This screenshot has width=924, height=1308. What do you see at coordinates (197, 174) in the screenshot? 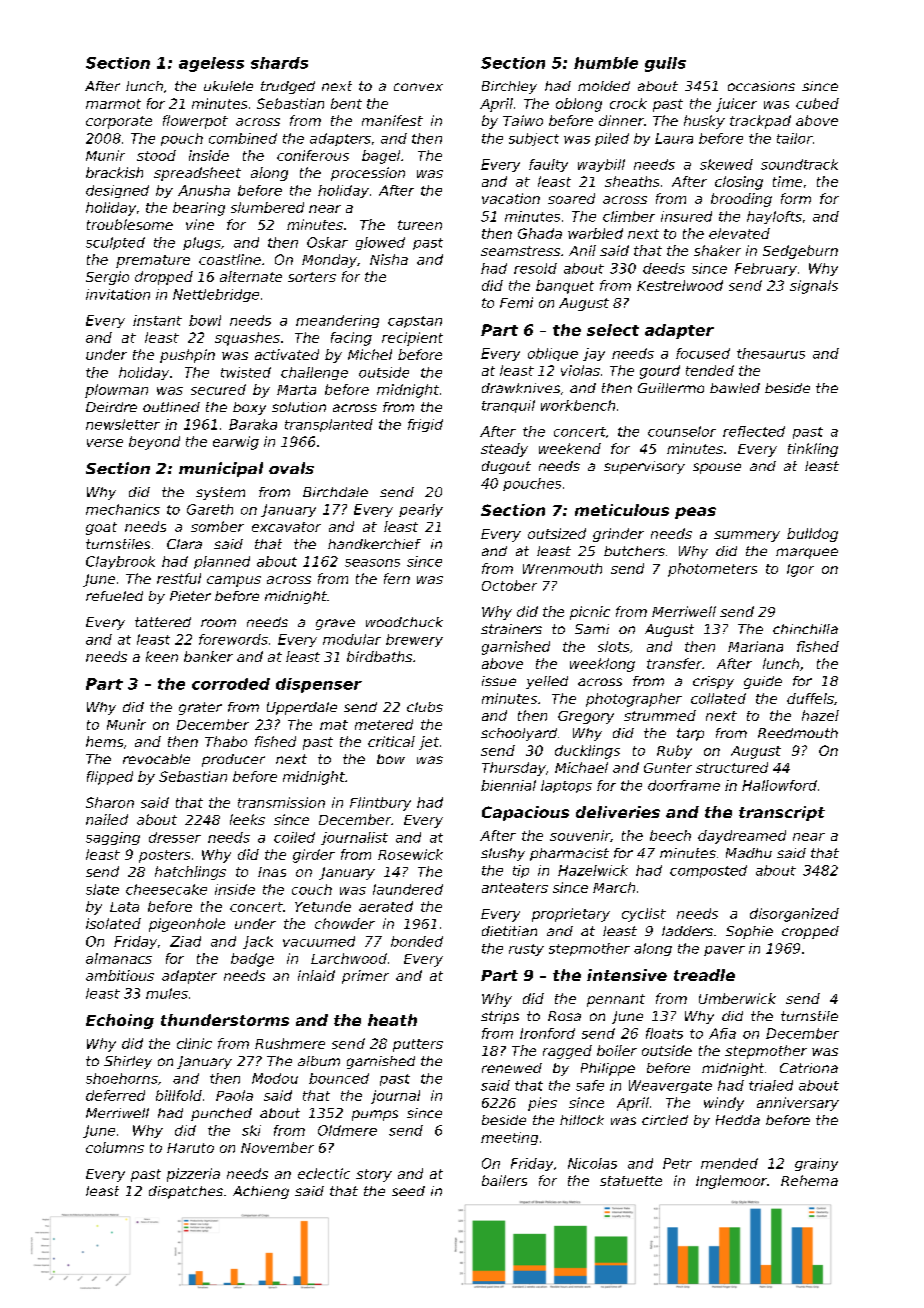
I see `spreadsheet` at bounding box center [197, 174].
